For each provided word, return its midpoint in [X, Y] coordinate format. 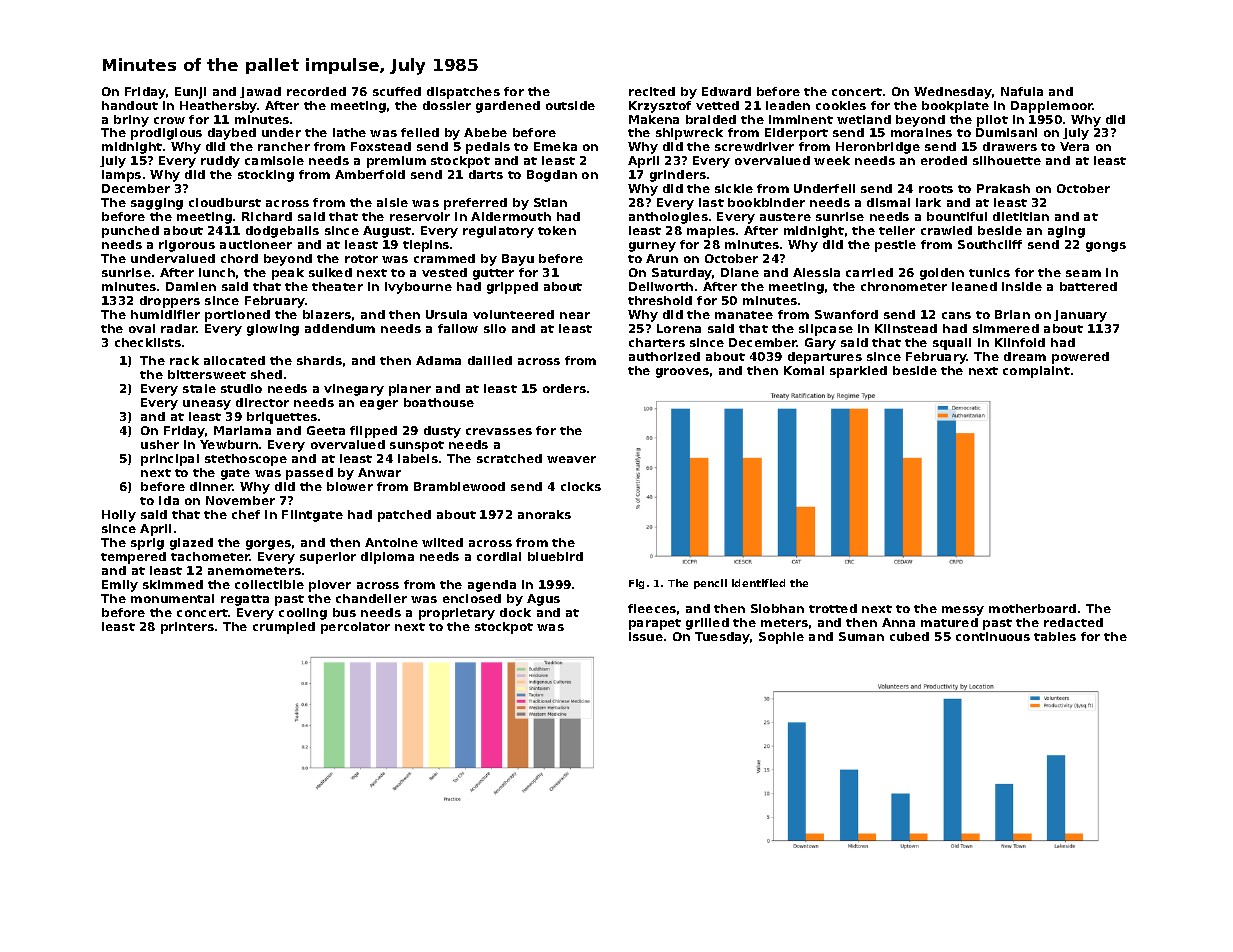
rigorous [187, 246]
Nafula [1022, 91]
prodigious [166, 134]
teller [897, 230]
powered [1080, 358]
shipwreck [689, 134]
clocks [581, 486]
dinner [211, 486]
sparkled [858, 372]
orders [564, 388]
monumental [172, 598]
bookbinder [766, 202]
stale [199, 388]
